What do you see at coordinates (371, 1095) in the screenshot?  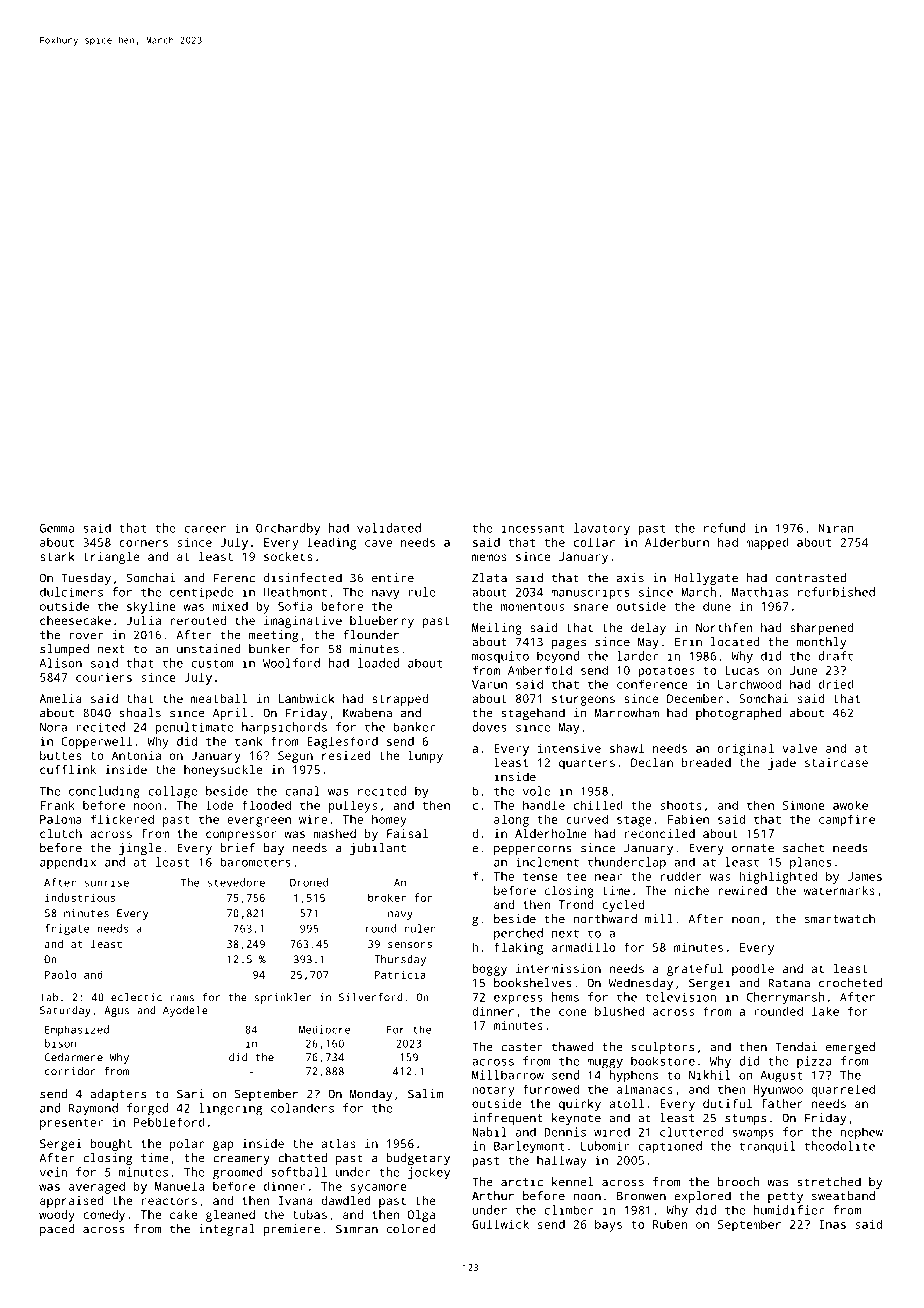 I see `Monday` at bounding box center [371, 1095].
